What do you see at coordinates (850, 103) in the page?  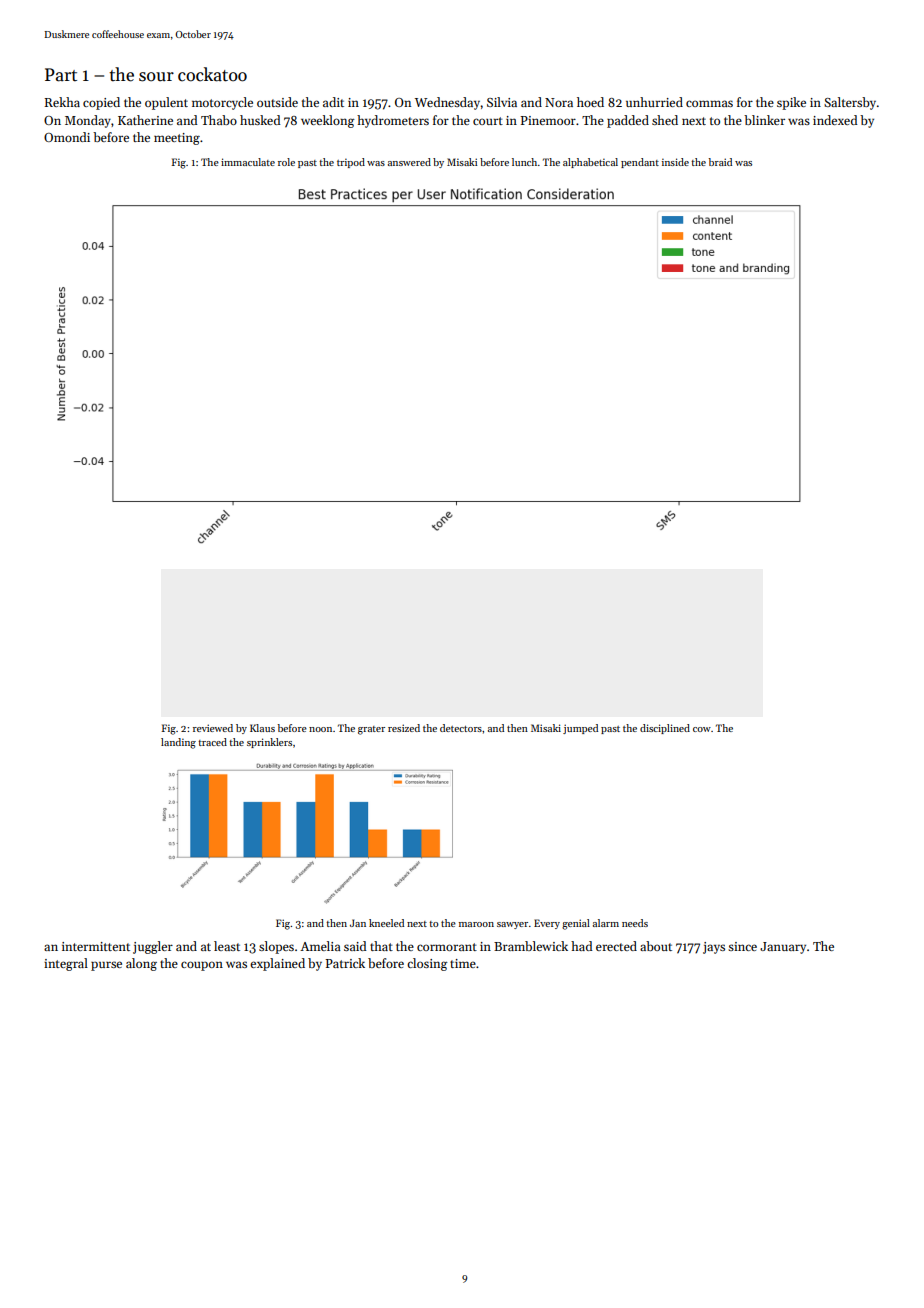 I see `Saltersby` at bounding box center [850, 103].
